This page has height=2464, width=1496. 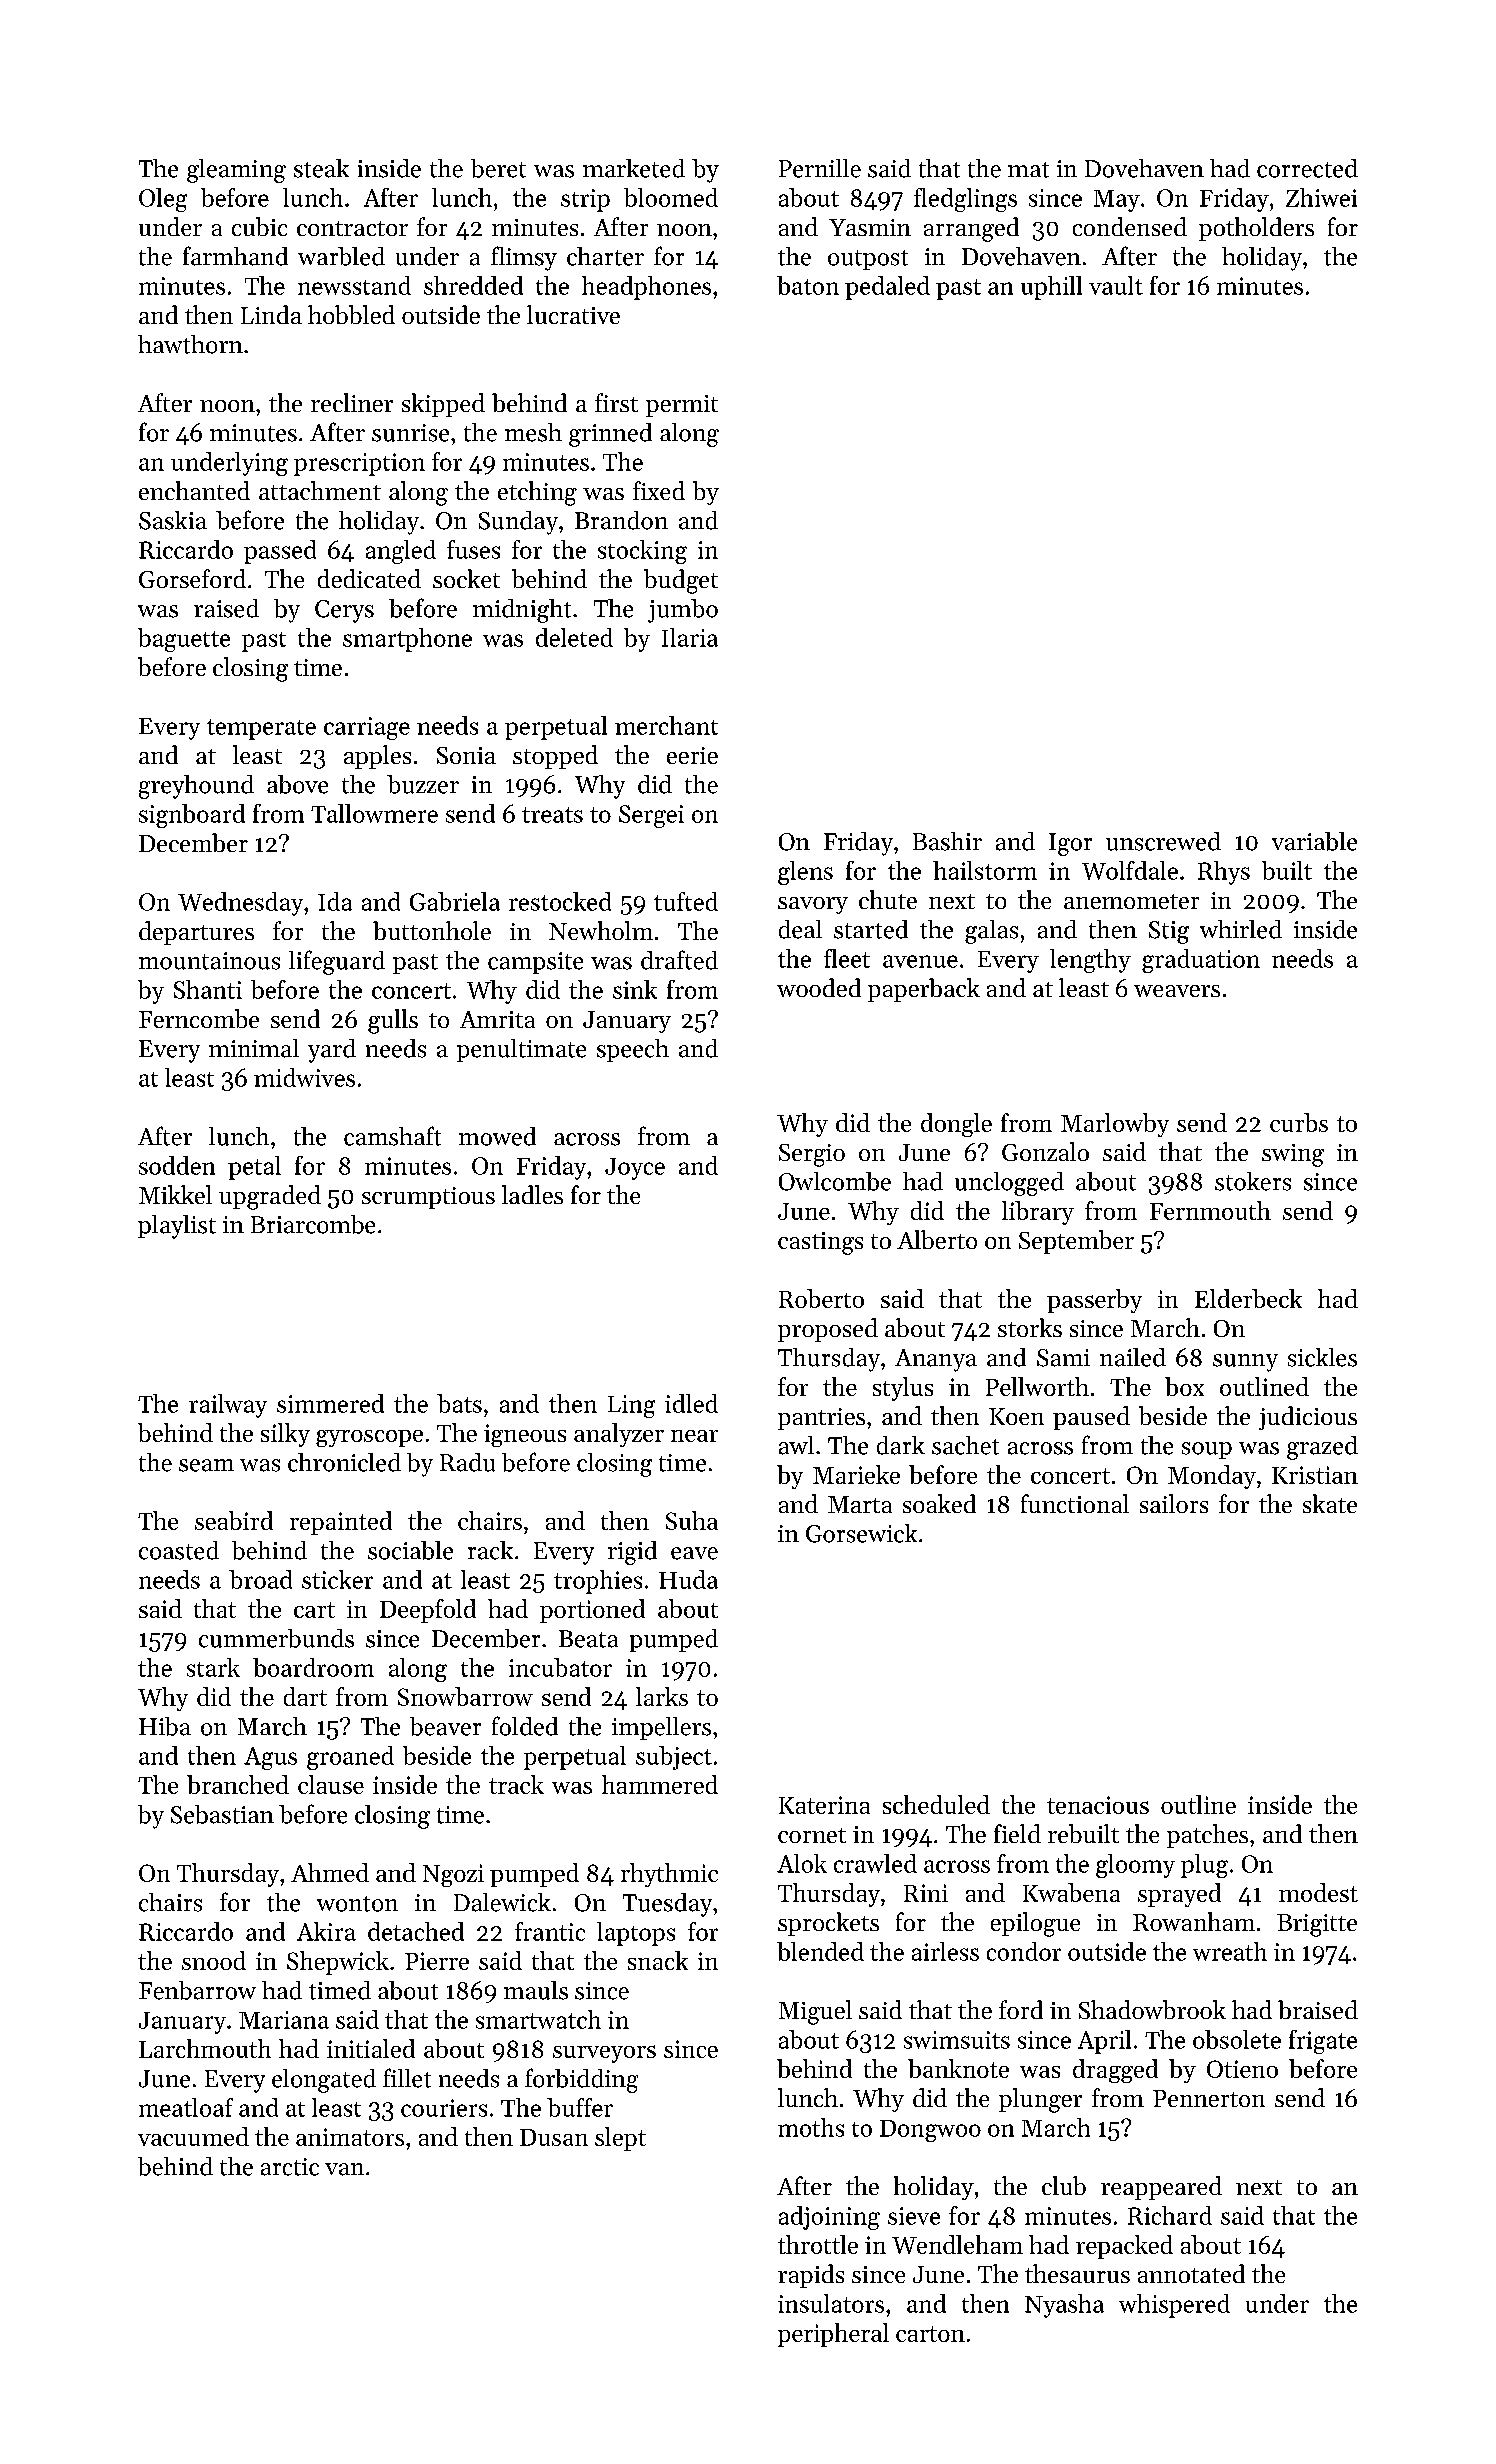 What do you see at coordinates (1307, 168) in the page?
I see `corrected` at bounding box center [1307, 168].
